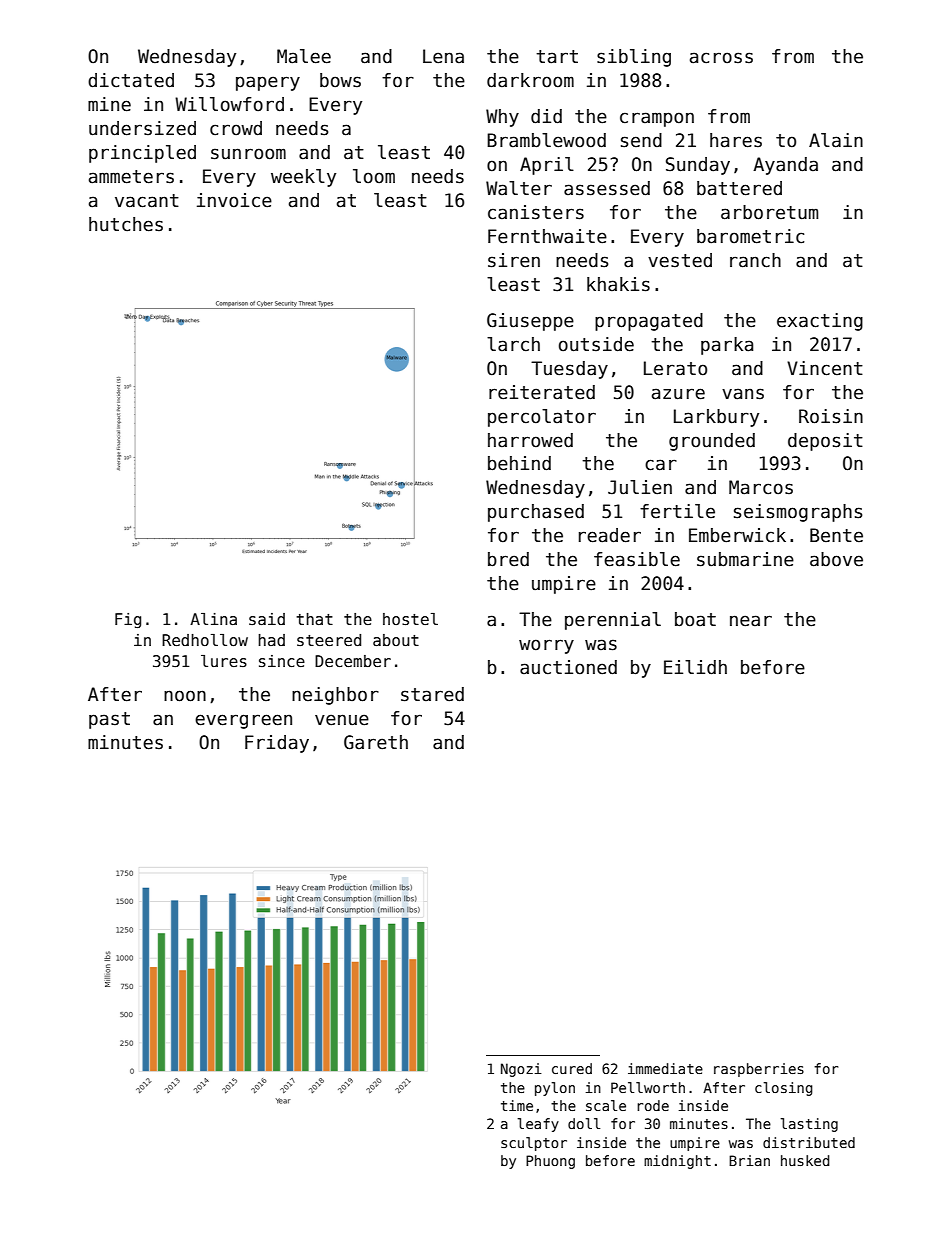 Image resolution: width=952 pixels, height=1233 pixels. What do you see at coordinates (376, 742) in the document?
I see `Gareth` at bounding box center [376, 742].
